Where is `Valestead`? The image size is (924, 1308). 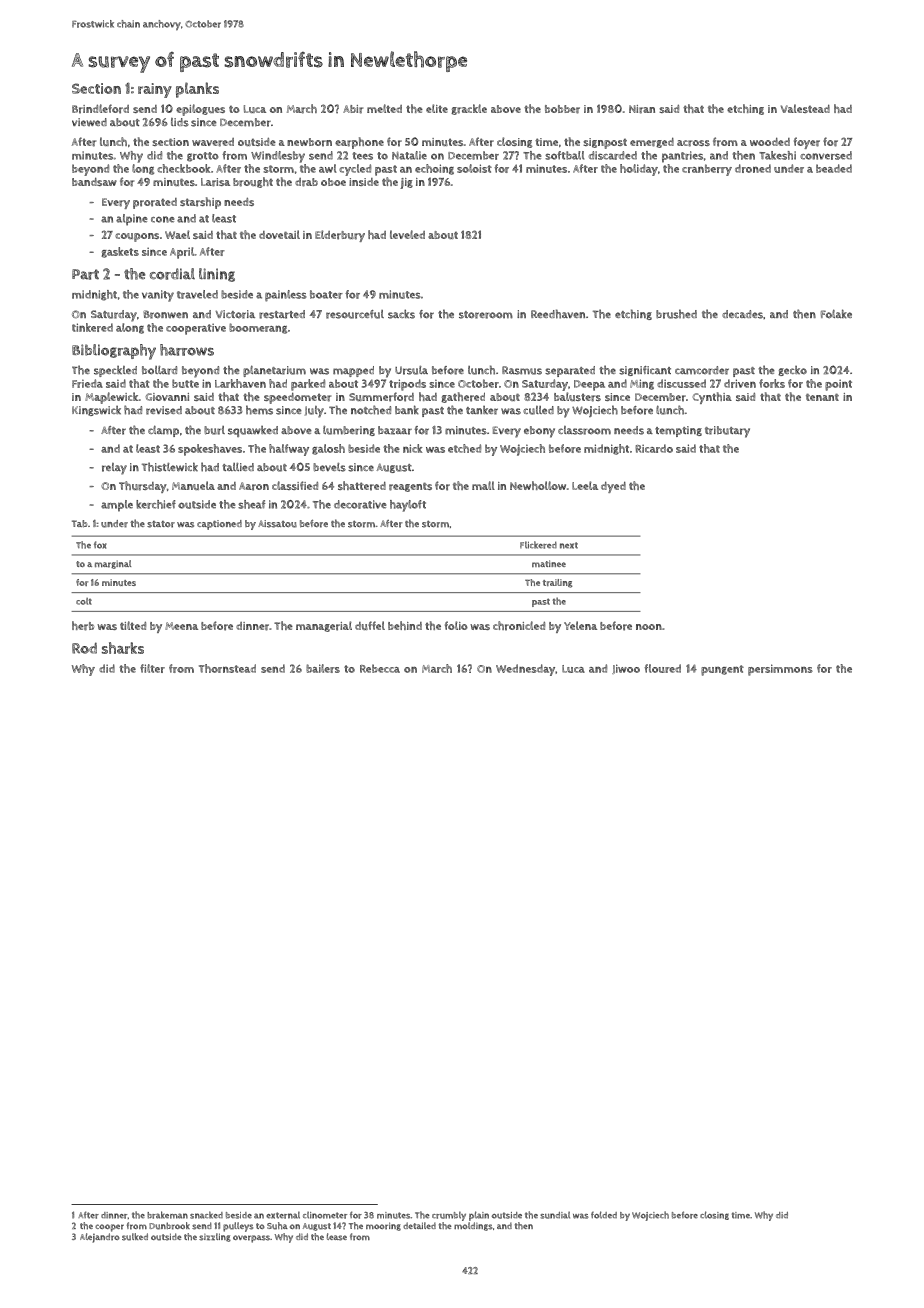
Valestead is located at coordinates (805, 108).
